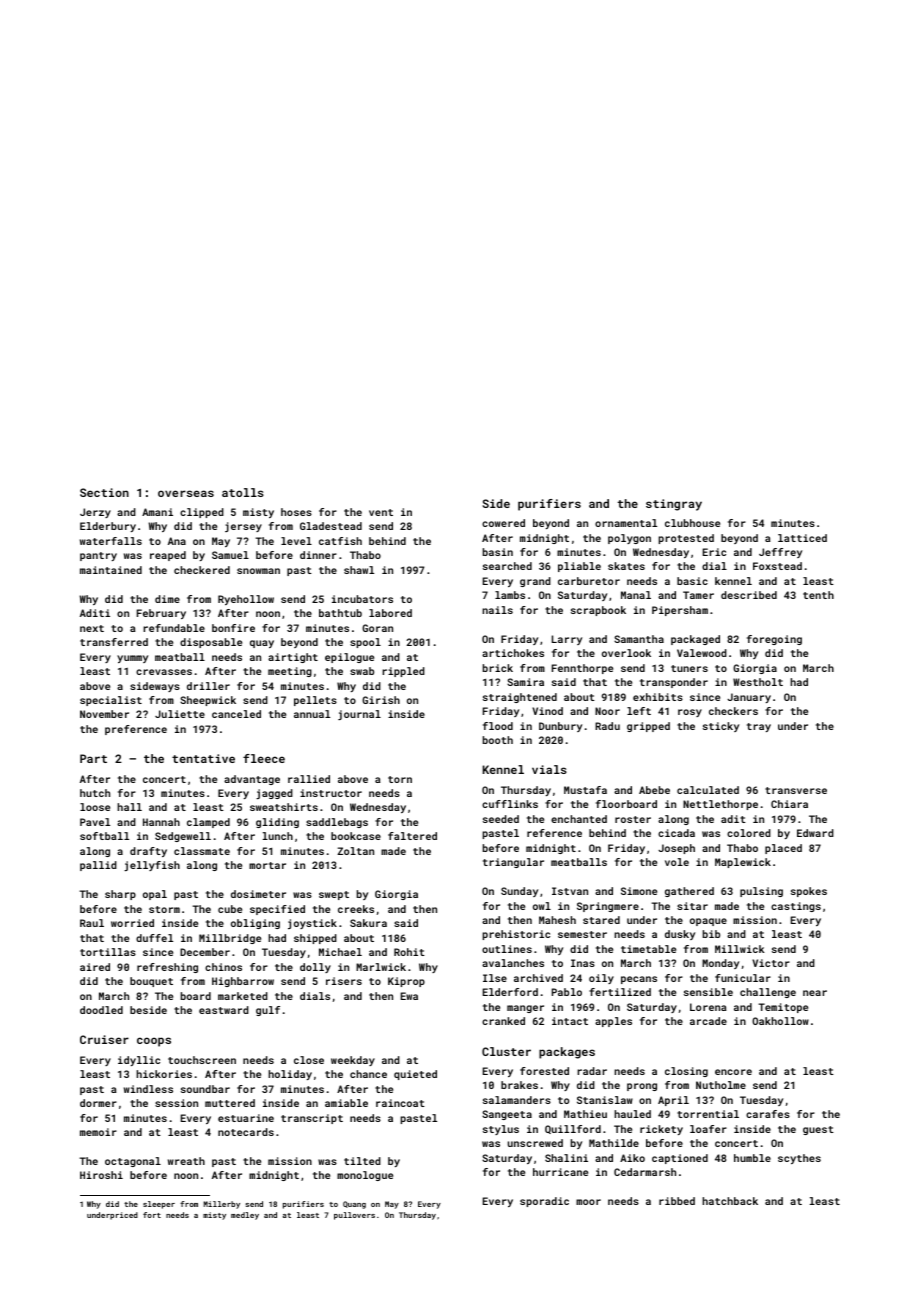 The image size is (924, 1308). I want to click on clubhouse, so click(692, 523).
